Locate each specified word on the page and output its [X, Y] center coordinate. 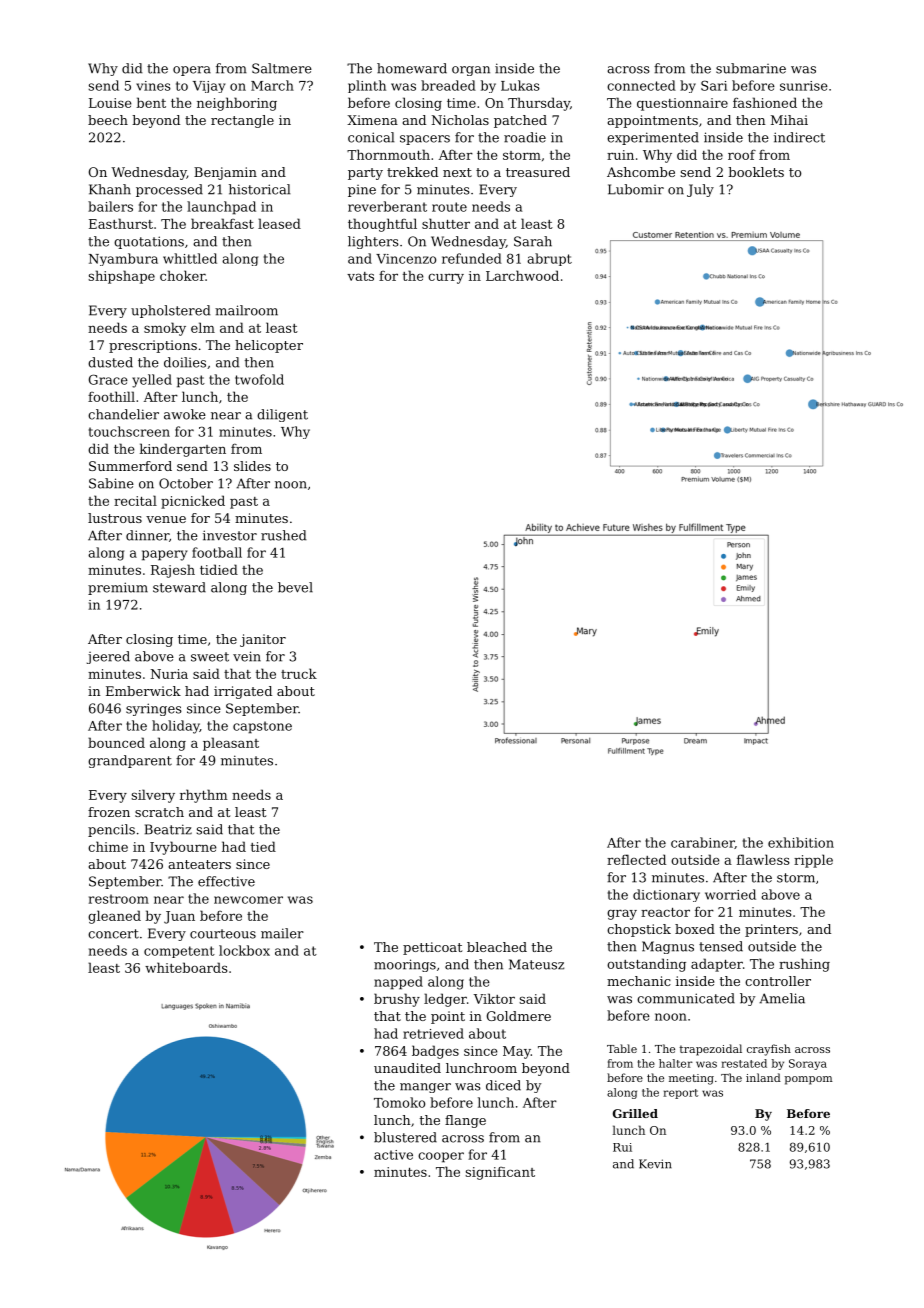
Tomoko [399, 1102]
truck [299, 673]
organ [471, 71]
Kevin [655, 1164]
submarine [751, 68]
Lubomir [636, 189]
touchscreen [129, 431]
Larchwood [522, 275]
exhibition [801, 842]
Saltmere [282, 68]
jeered [108, 657]
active [393, 1155]
